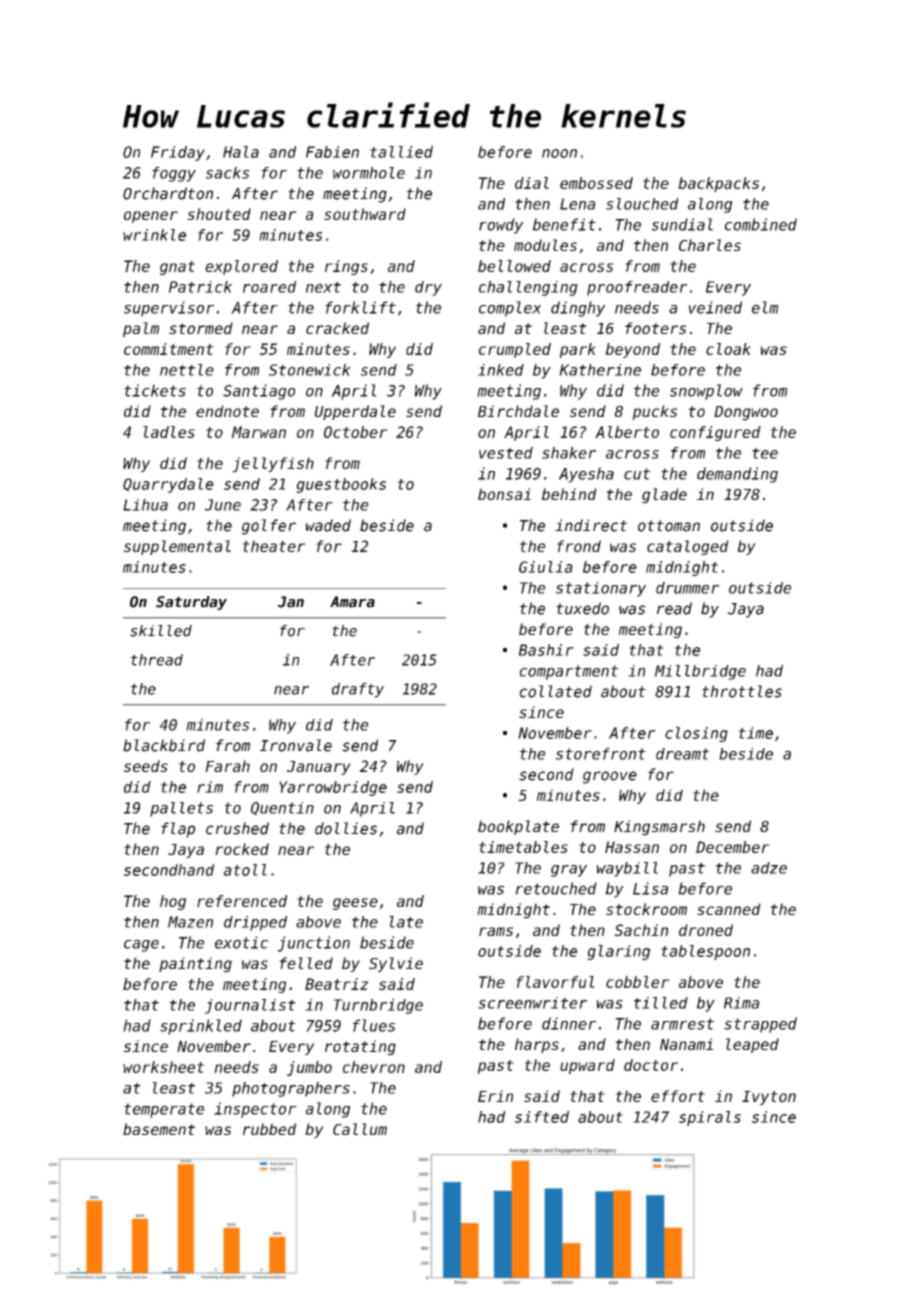 The image size is (924, 1308). What do you see at coordinates (669, 526) in the page?
I see `ottoman` at bounding box center [669, 526].
